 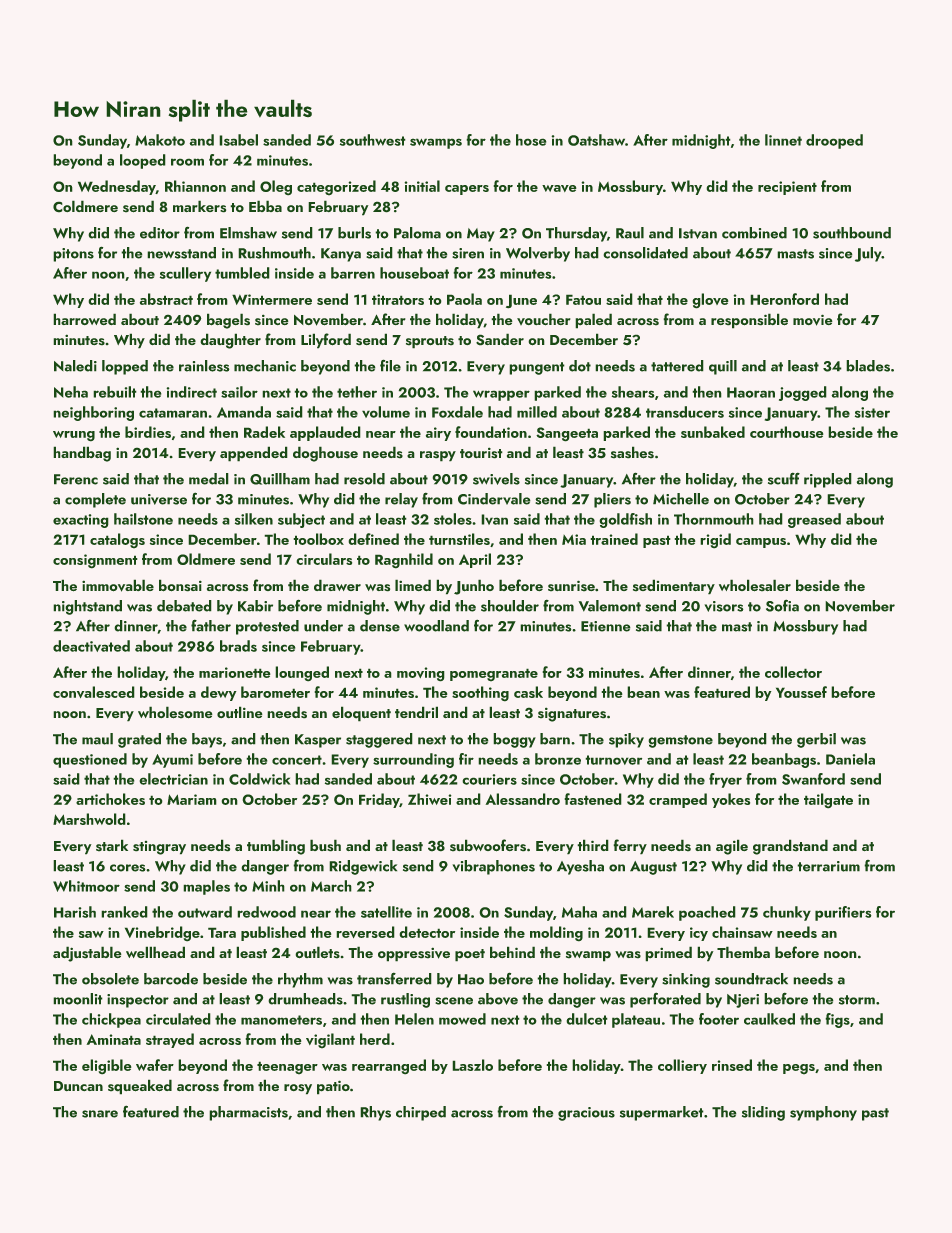 What do you see at coordinates (843, 913) in the image?
I see `purifiers` at bounding box center [843, 913].
